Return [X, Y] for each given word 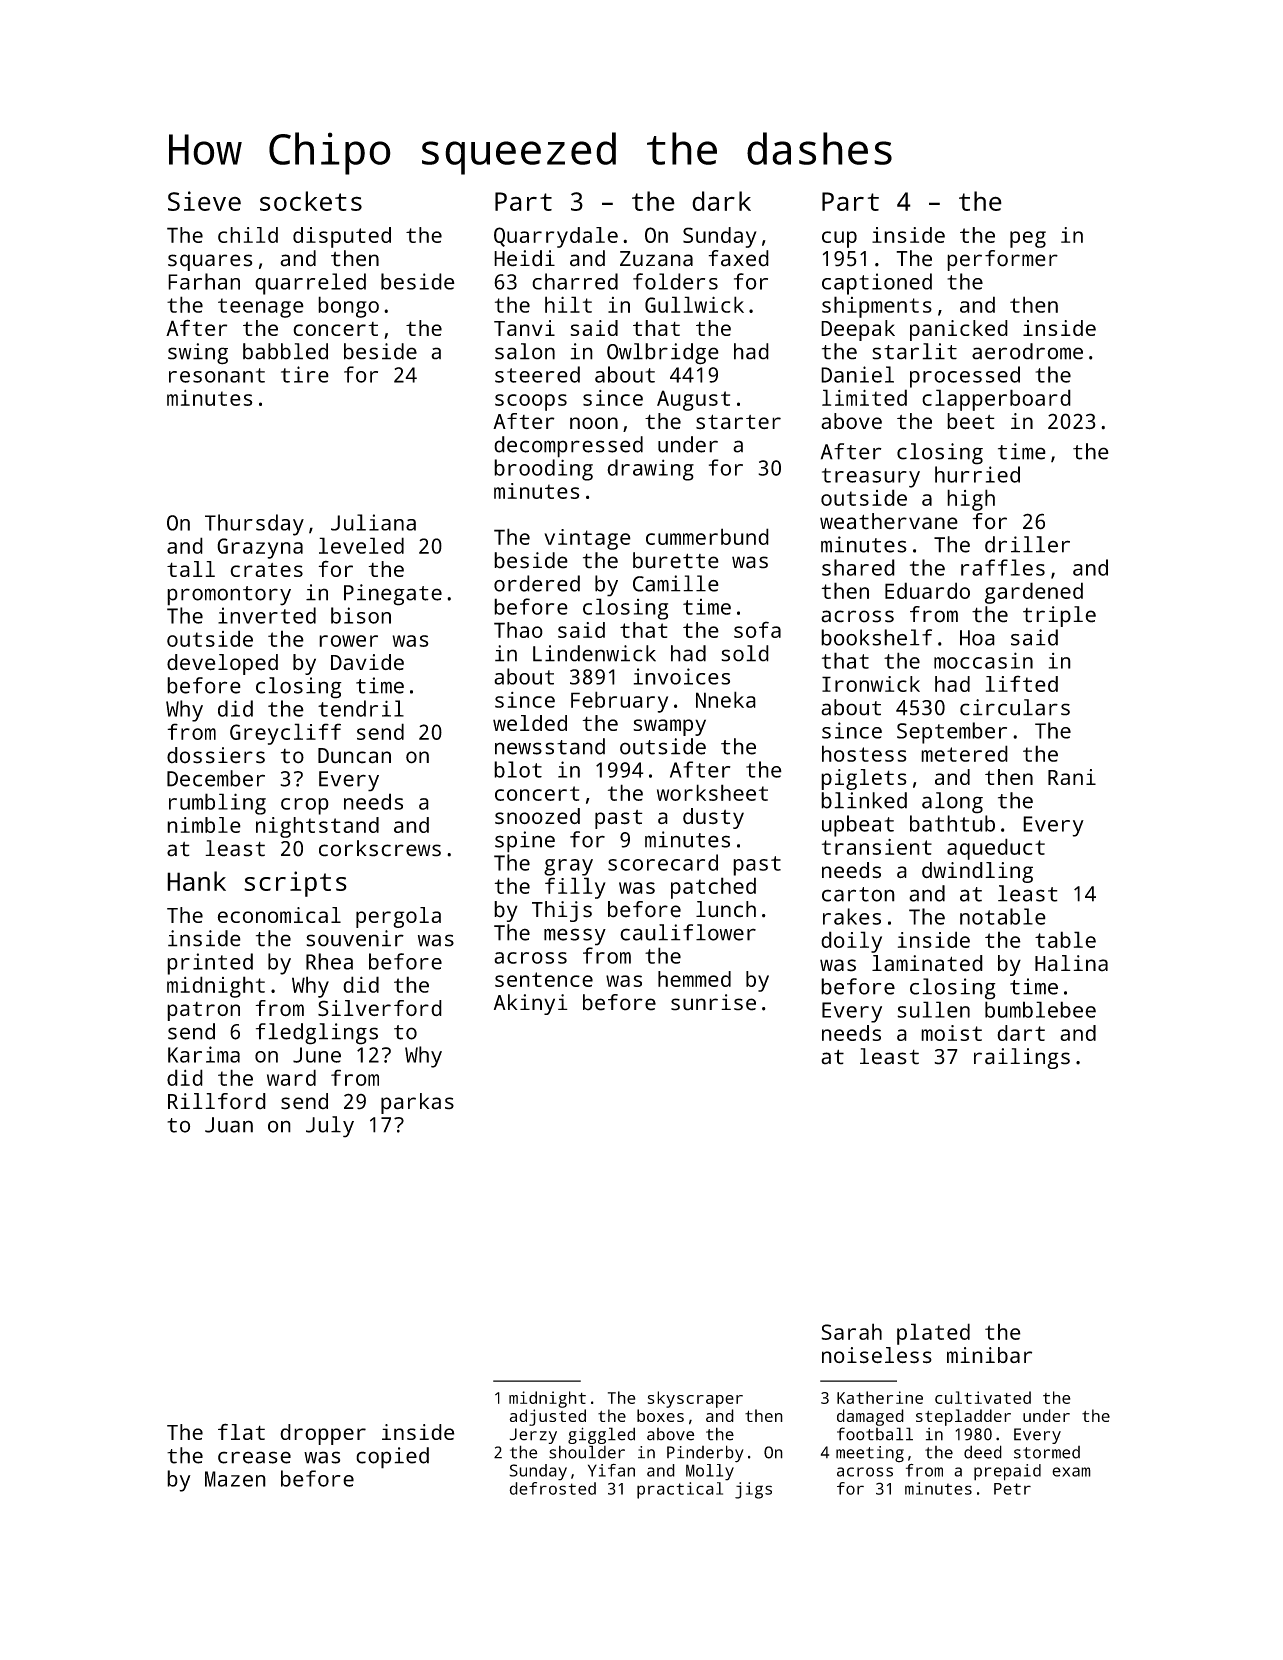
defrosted [552, 1488]
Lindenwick [594, 653]
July [330, 1127]
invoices [681, 676]
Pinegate [393, 595]
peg [1028, 239]
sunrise [713, 1002]
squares [210, 262]
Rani [1072, 777]
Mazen [235, 1479]
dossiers [216, 755]
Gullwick [694, 304]
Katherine [880, 1397]
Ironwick [871, 684]
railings [1022, 1058]
